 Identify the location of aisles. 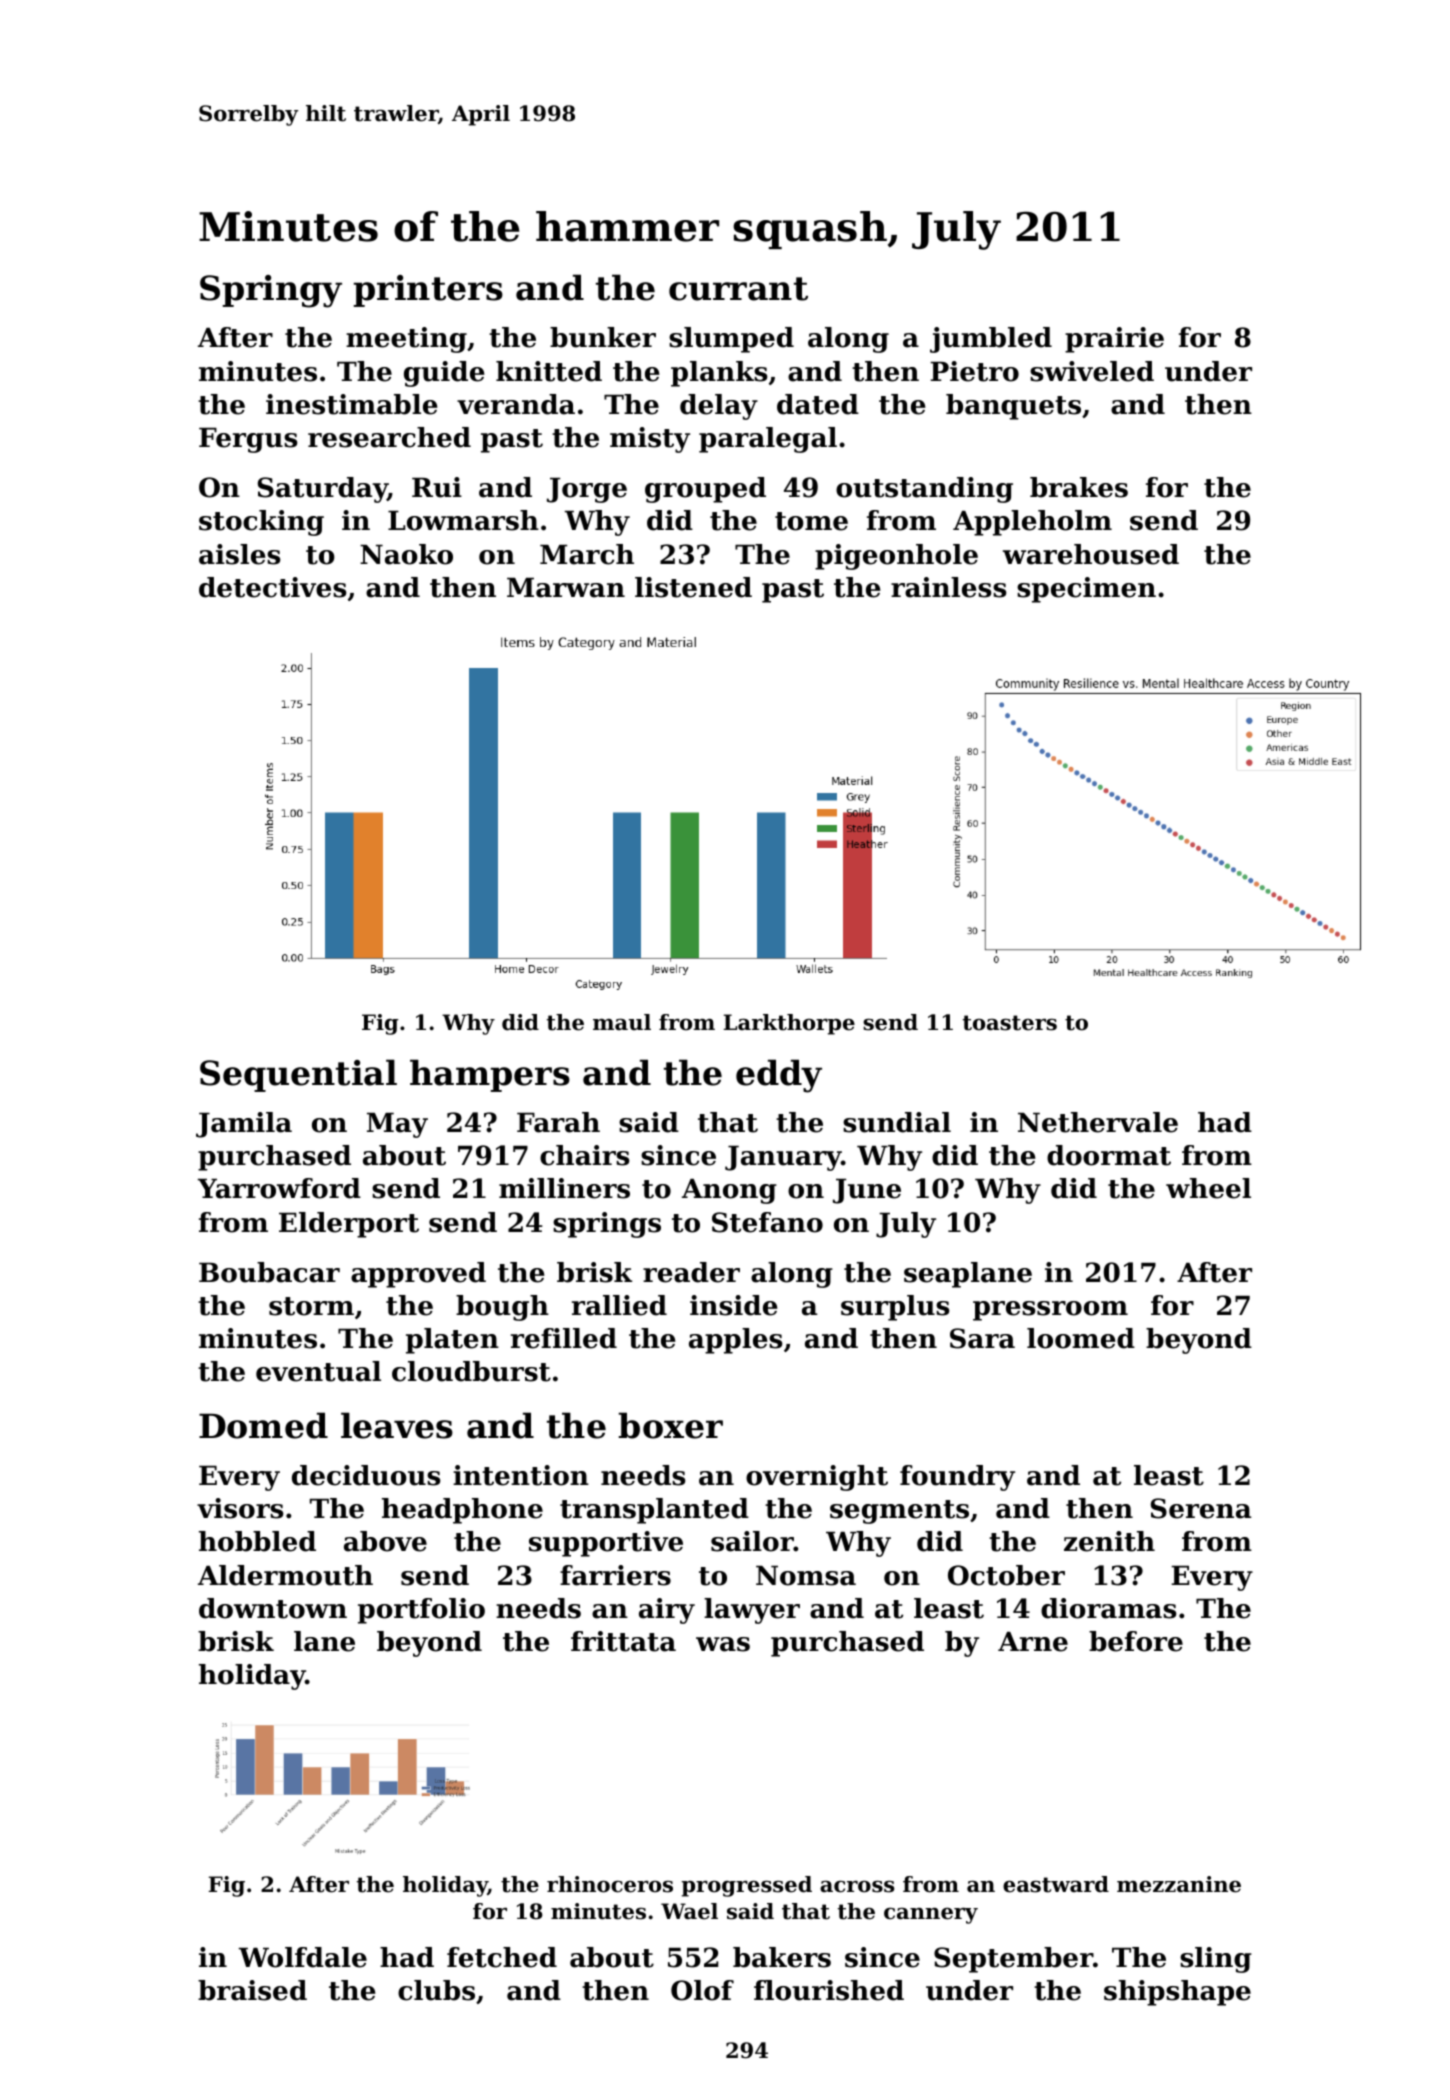
(240, 554).
